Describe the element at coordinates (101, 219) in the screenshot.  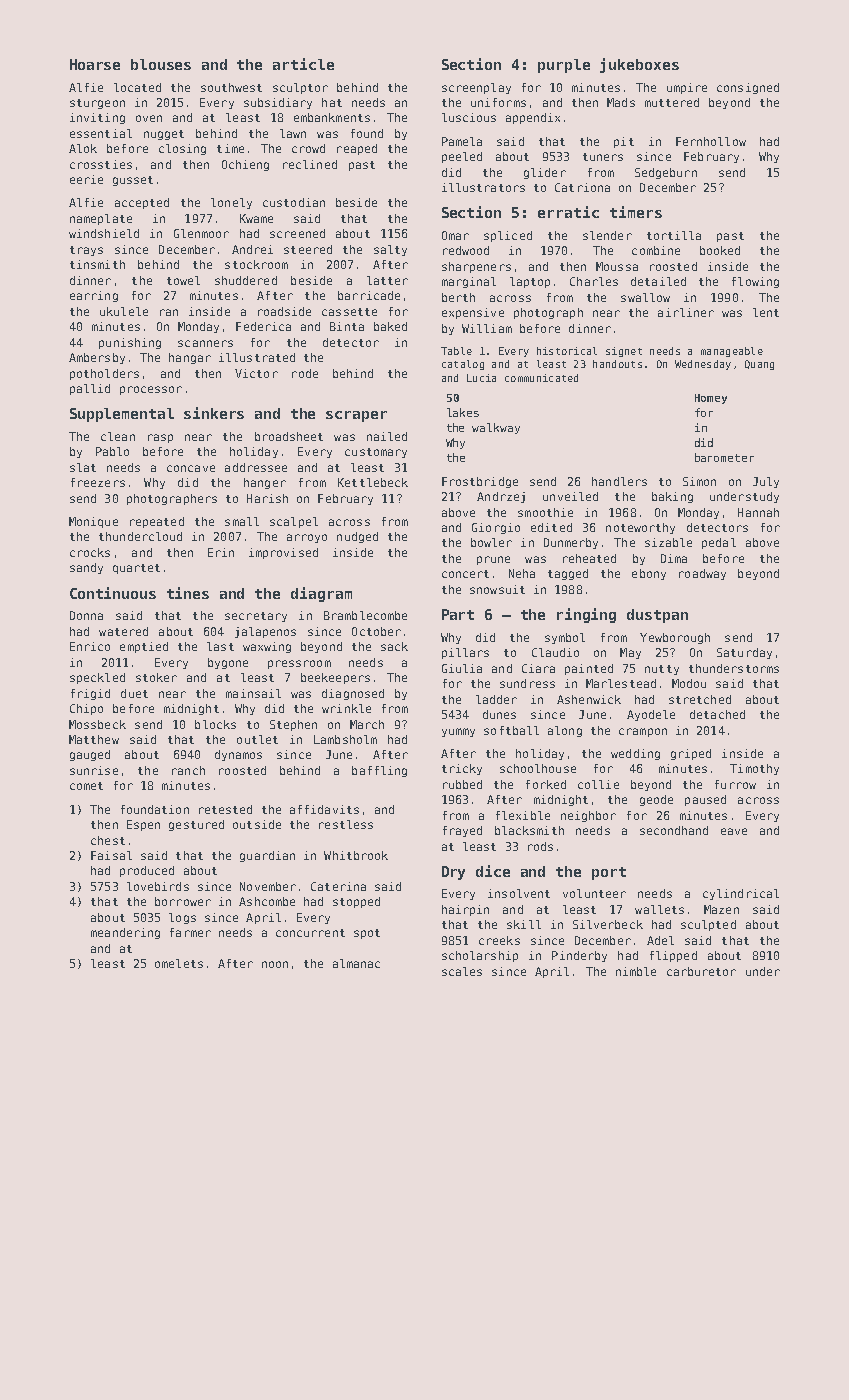
I see `nameplate` at that location.
